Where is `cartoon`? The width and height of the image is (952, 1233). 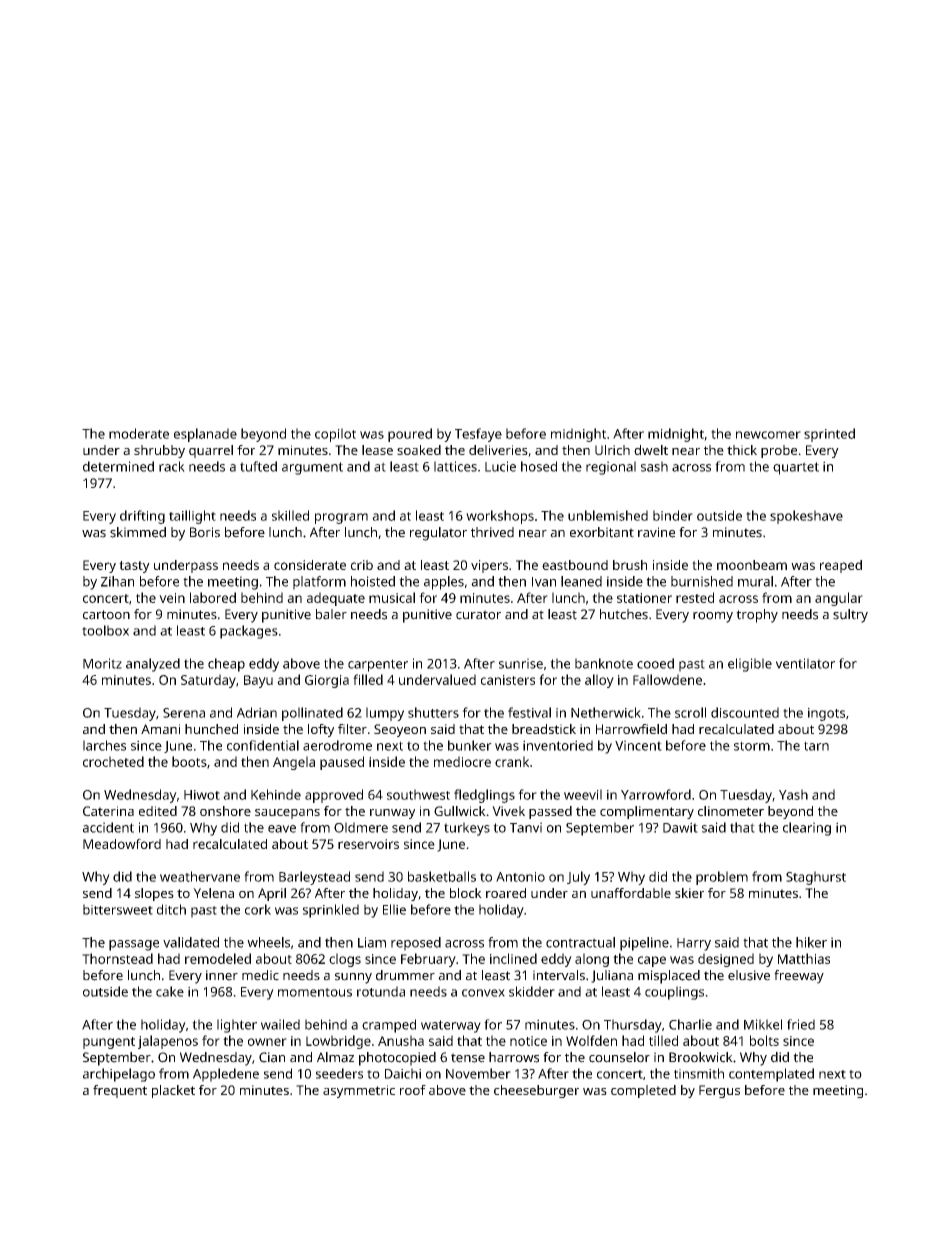
cartoon is located at coordinates (106, 615).
